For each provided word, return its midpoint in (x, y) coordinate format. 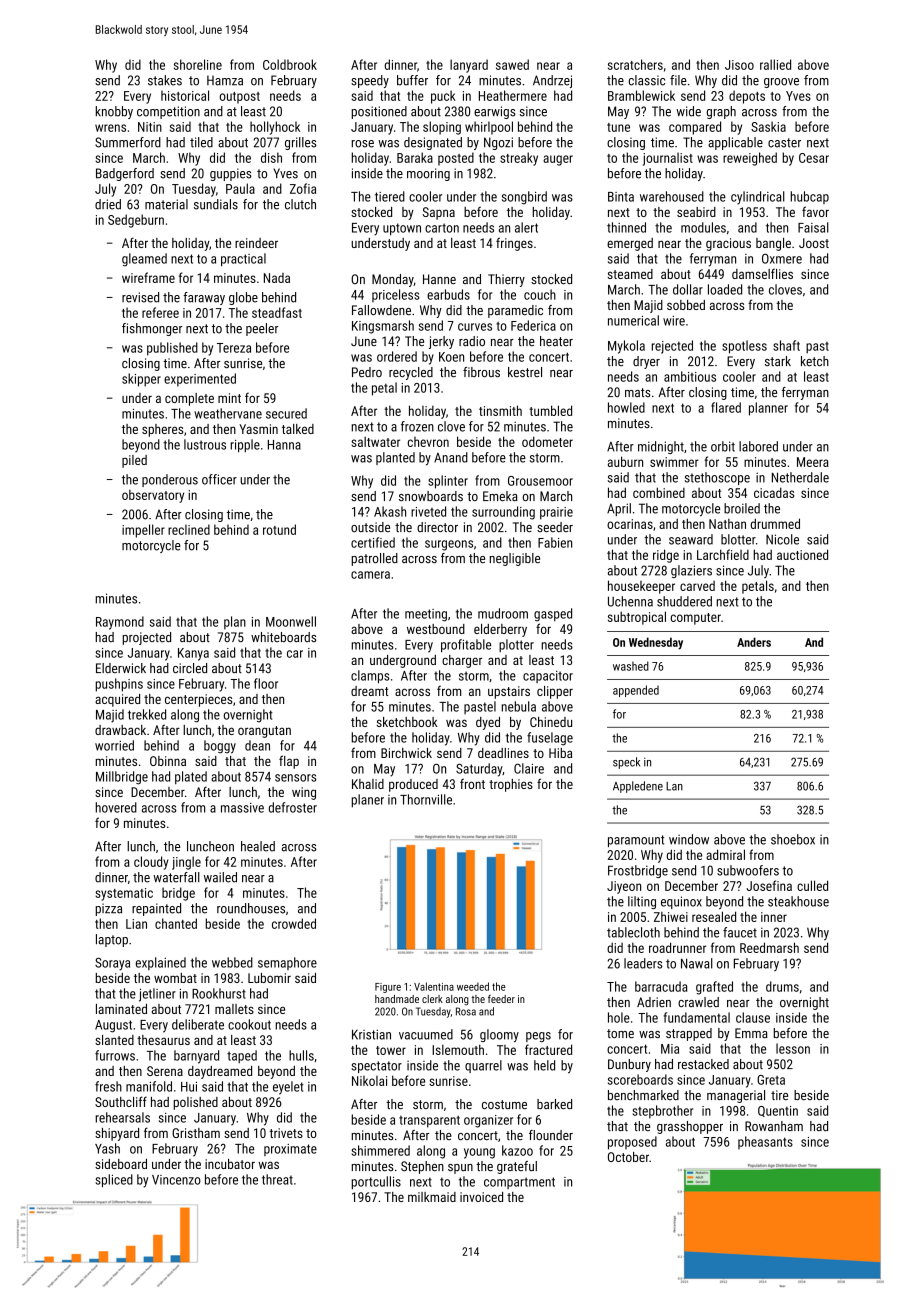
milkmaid (432, 1197)
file (678, 80)
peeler (262, 329)
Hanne (439, 279)
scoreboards (640, 1079)
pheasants (765, 1142)
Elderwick (121, 668)
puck (443, 97)
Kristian (371, 1034)
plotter (516, 645)
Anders (754, 642)
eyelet (288, 1088)
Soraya (112, 964)
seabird (696, 212)
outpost (240, 98)
